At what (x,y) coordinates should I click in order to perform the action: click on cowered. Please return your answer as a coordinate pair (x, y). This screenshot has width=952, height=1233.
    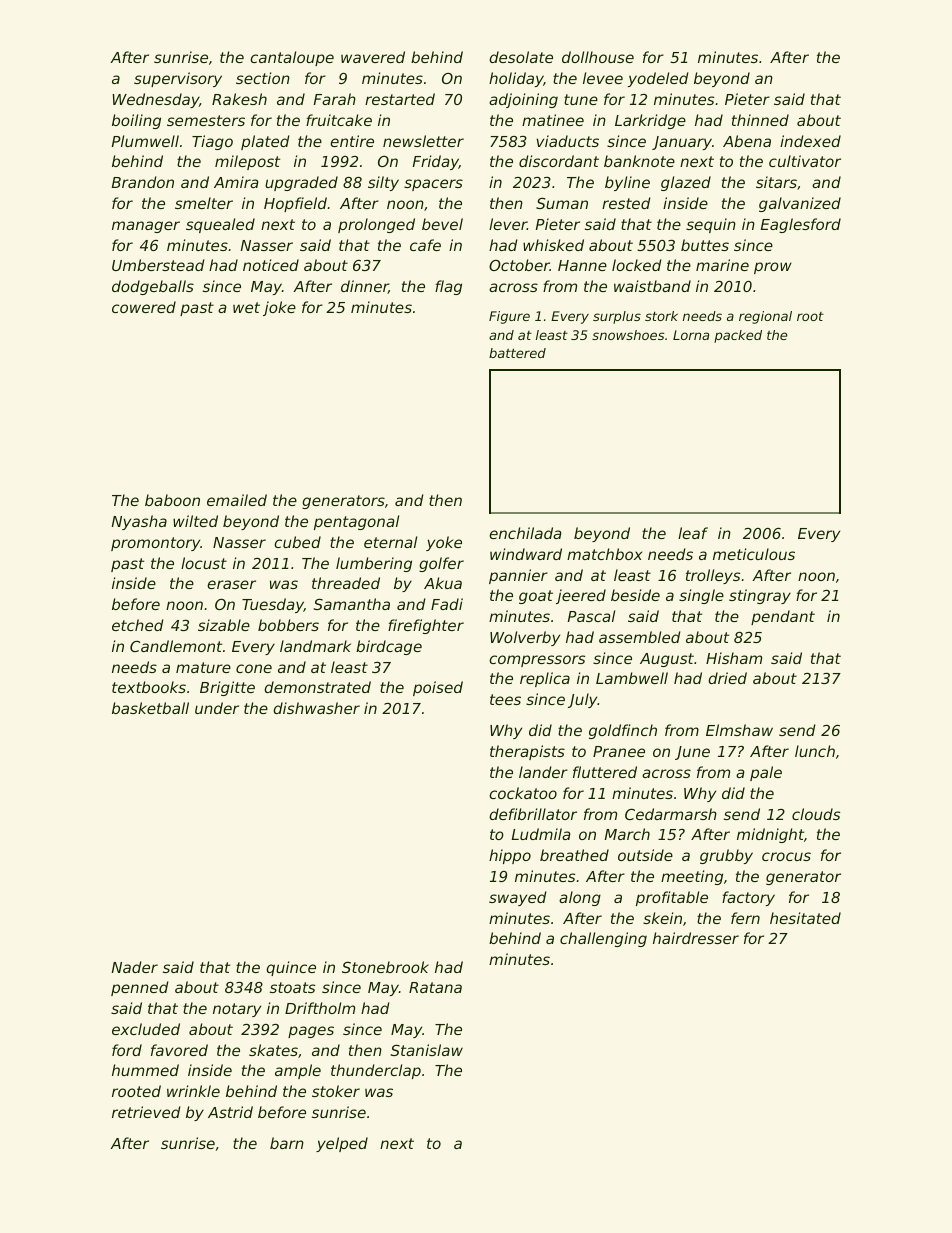
    Looking at the image, I should click on (144, 307).
